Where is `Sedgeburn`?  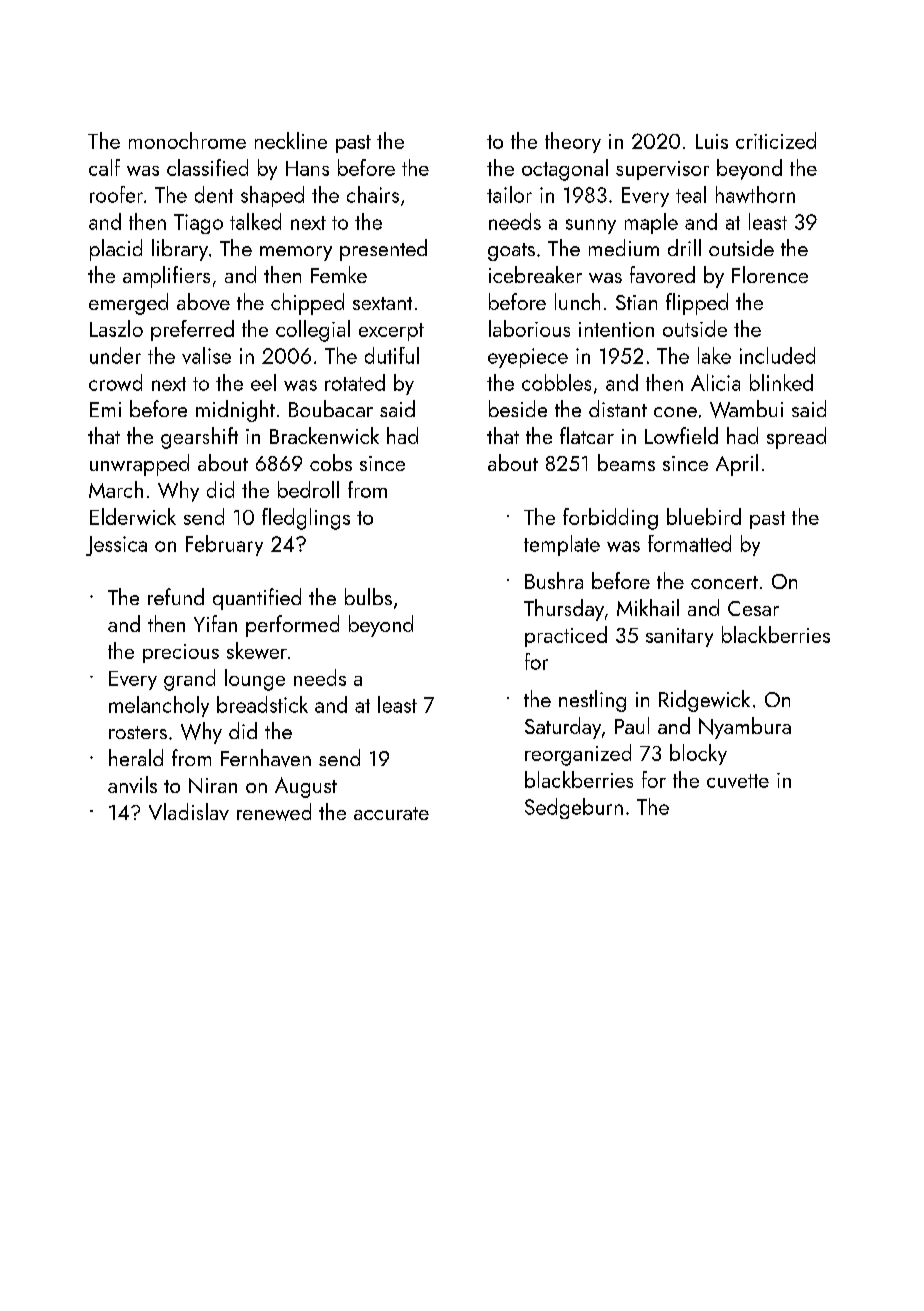
Sedgeburn is located at coordinates (574, 808).
